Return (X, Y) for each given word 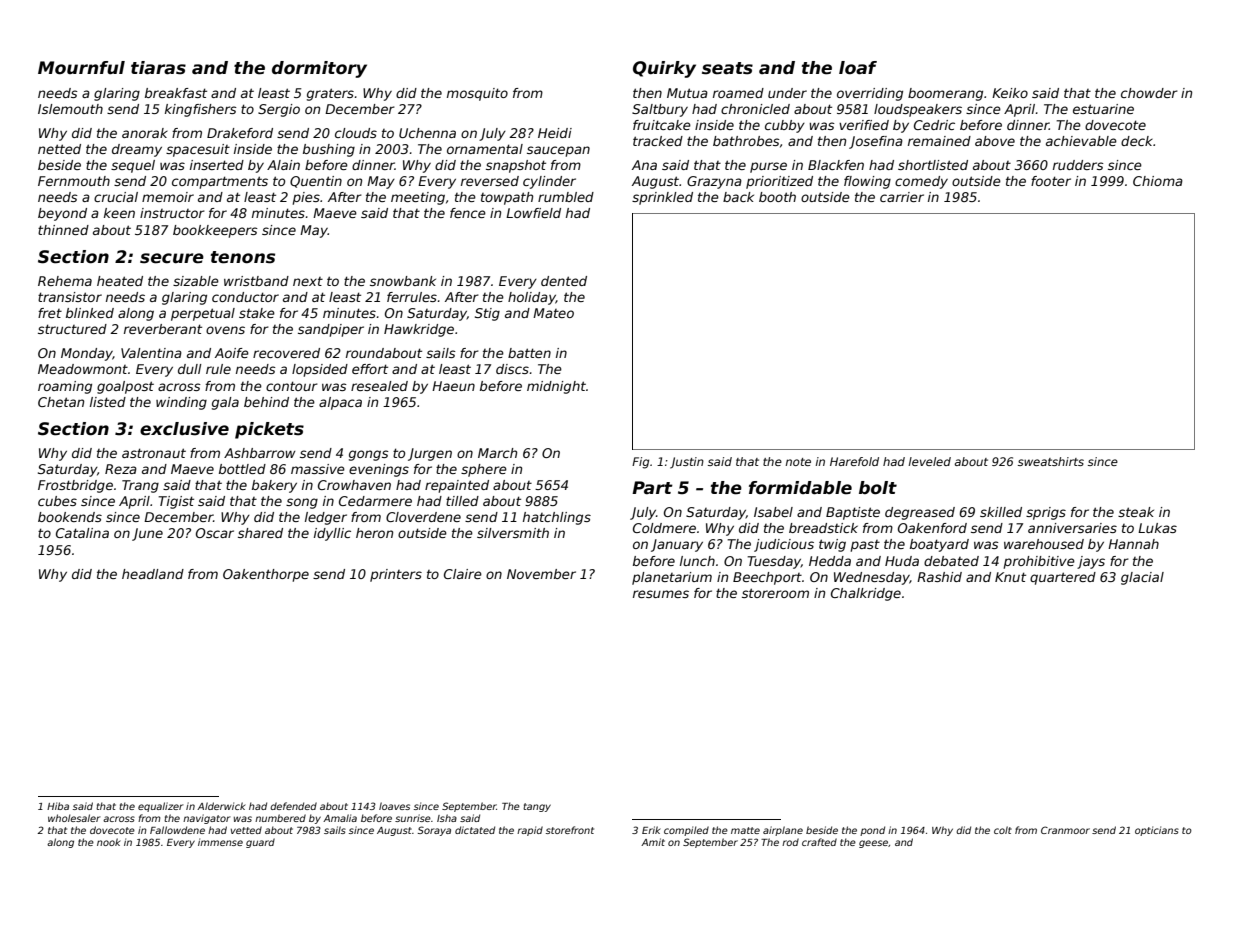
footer (1051, 181)
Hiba (58, 806)
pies (306, 198)
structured (72, 329)
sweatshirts (1051, 461)
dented (564, 281)
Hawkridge (419, 330)
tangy (537, 807)
